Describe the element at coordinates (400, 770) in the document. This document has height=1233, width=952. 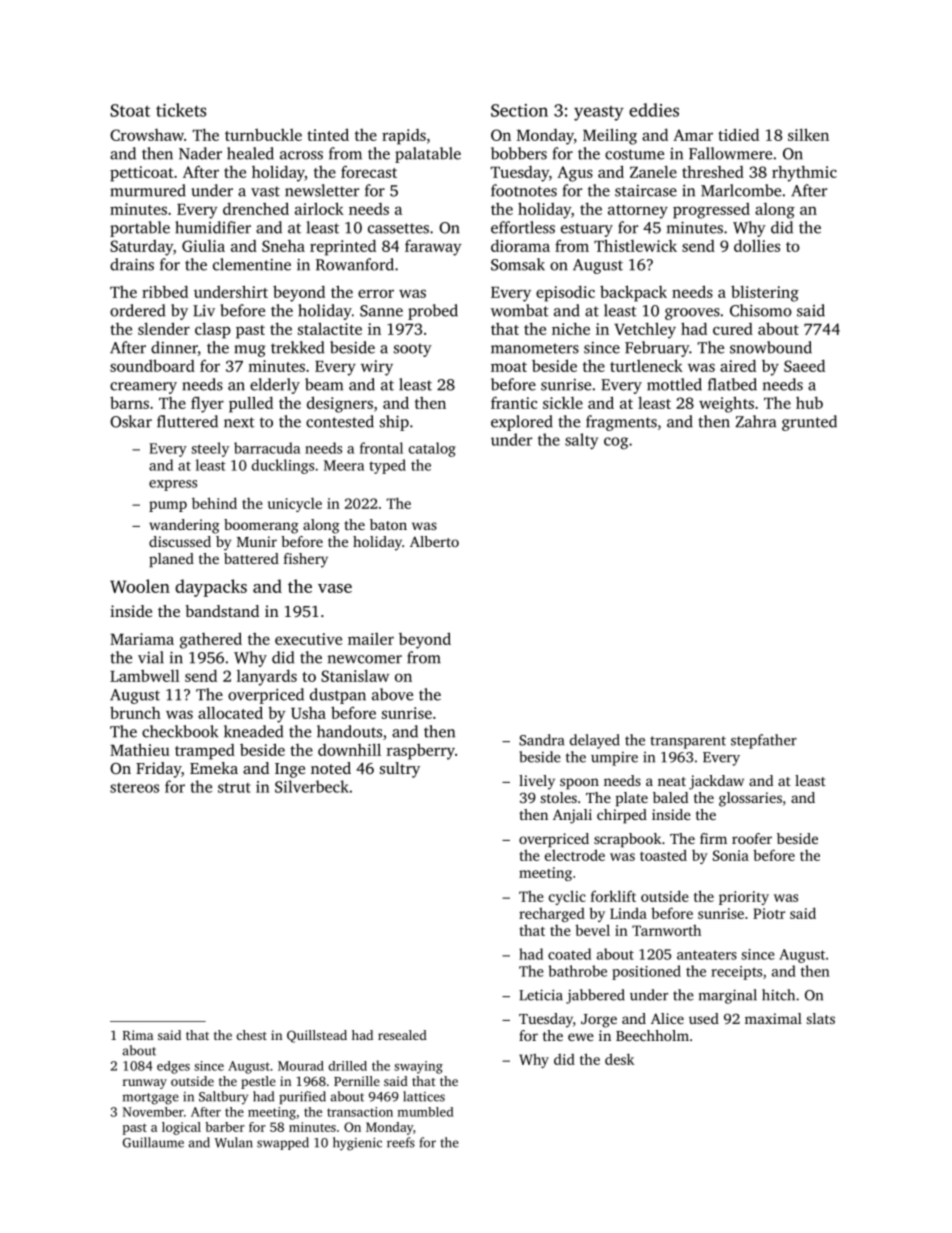
I see `sultry` at that location.
